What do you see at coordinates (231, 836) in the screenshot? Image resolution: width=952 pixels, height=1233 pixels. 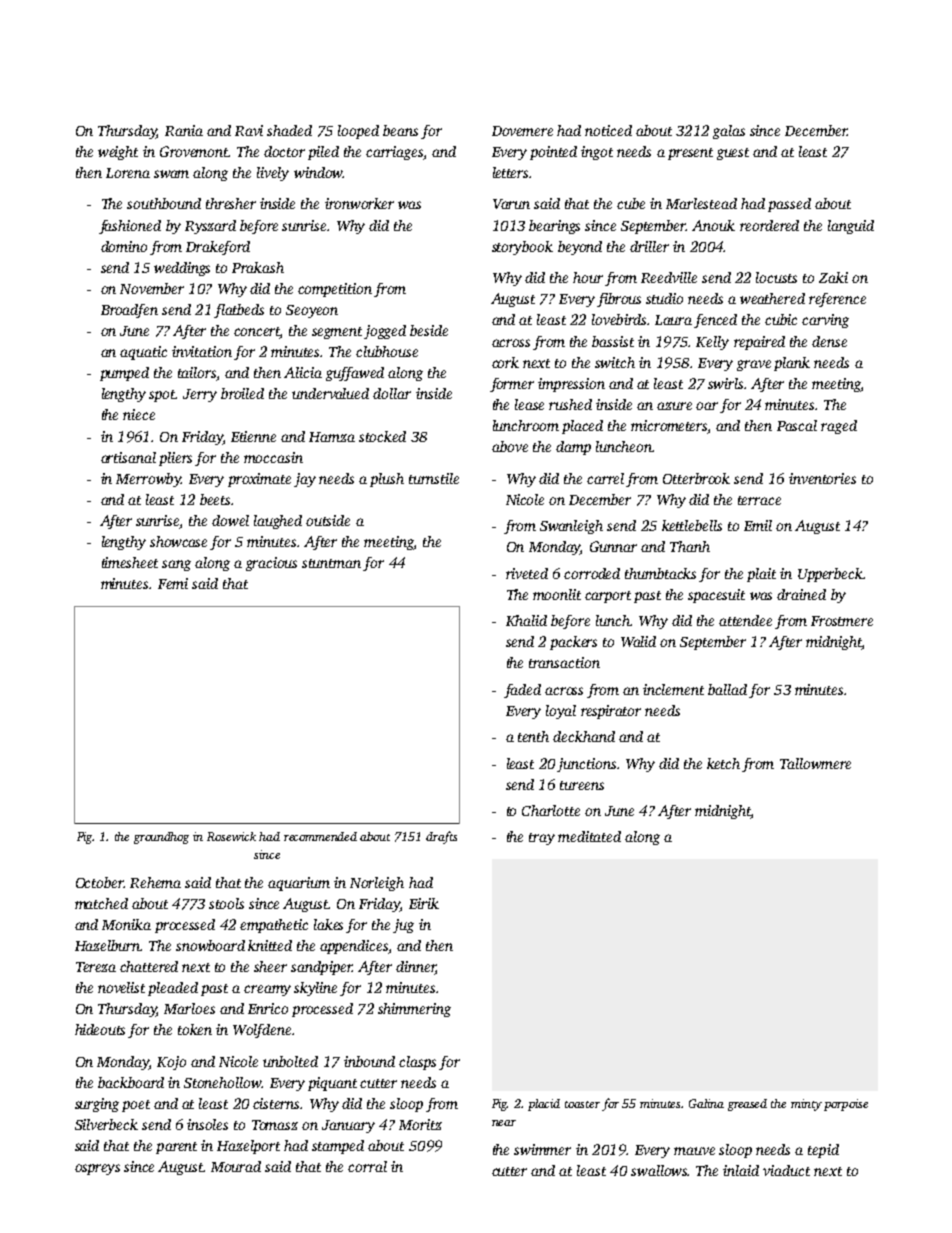 I see `Rosewick` at bounding box center [231, 836].
